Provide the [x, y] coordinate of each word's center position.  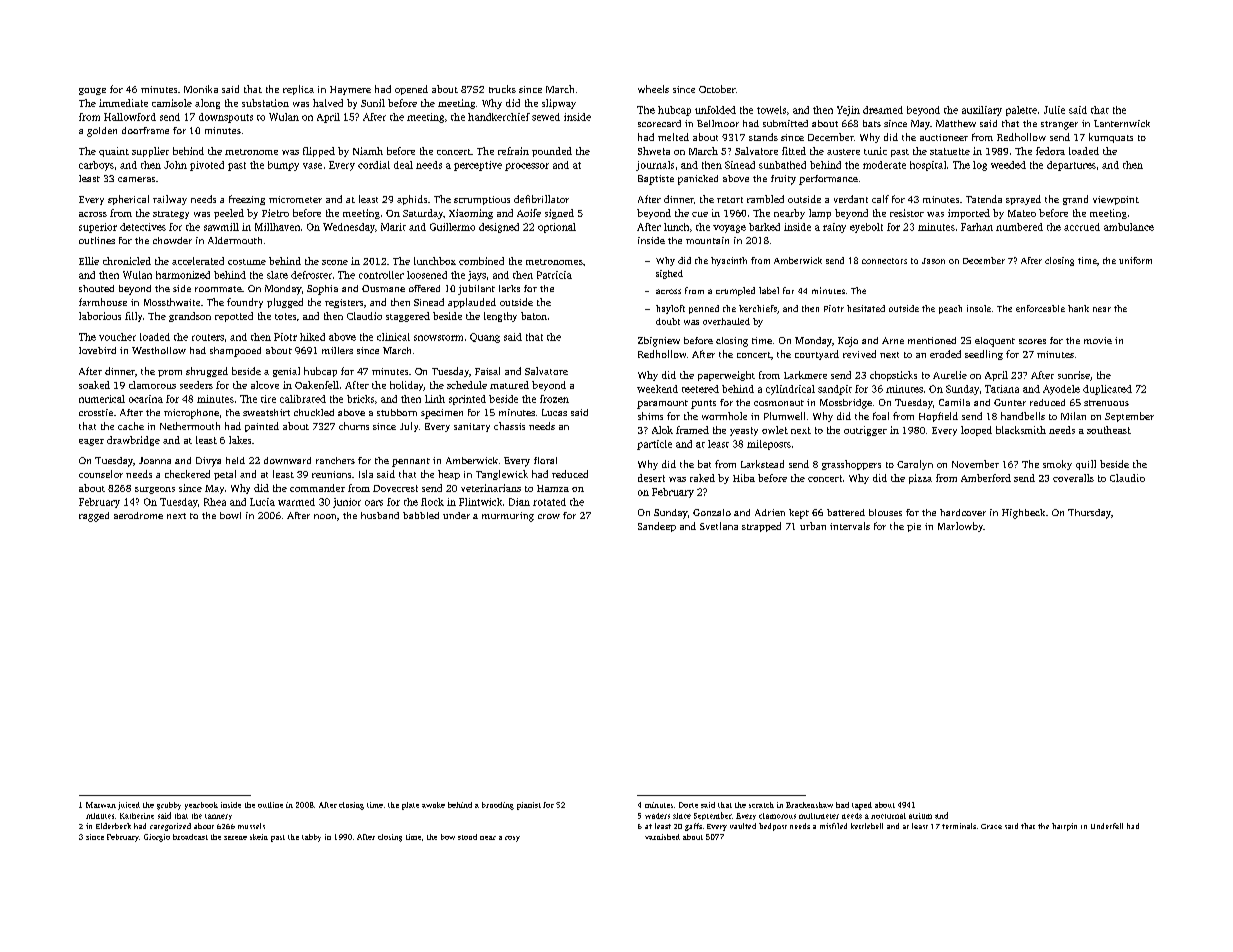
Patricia [554, 275]
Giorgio [157, 838]
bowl [230, 515]
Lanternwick [1122, 123]
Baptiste [656, 180]
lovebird [97, 350]
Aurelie [950, 375]
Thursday [1089, 514]
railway [170, 200]
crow [549, 516]
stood [467, 837]
